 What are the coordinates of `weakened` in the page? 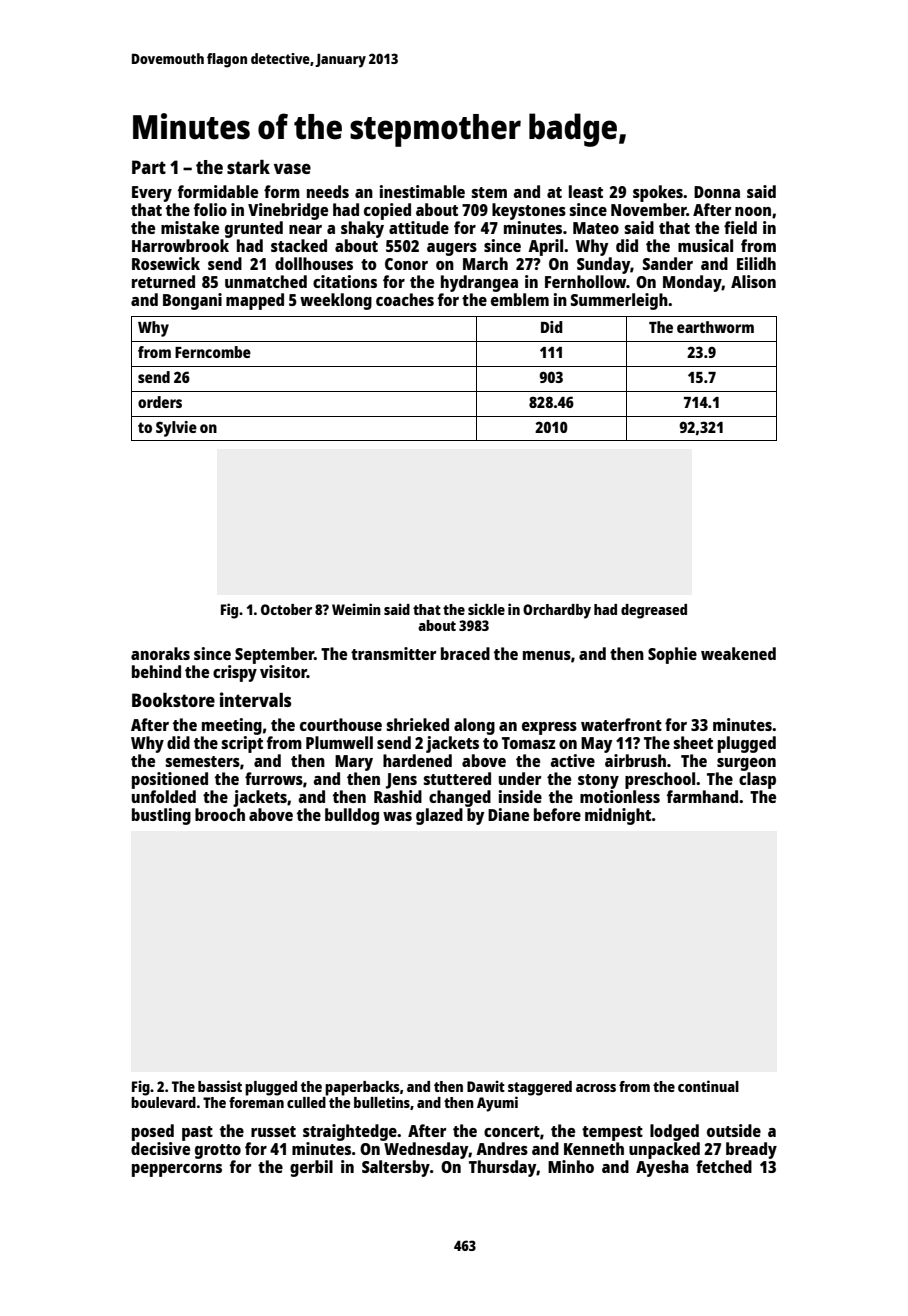 It's located at (738, 653).
